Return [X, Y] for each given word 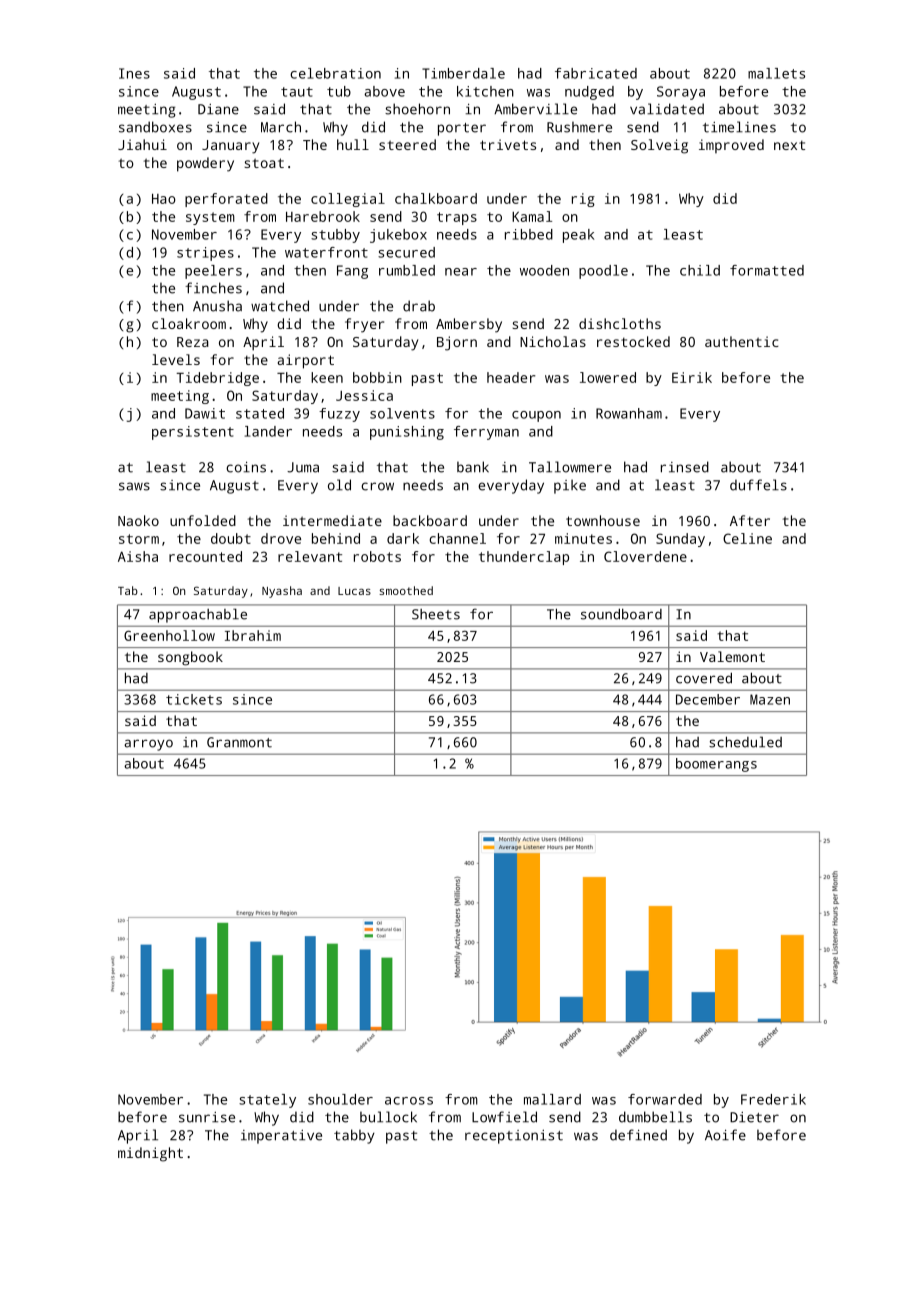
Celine [747, 538]
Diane [218, 109]
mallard [552, 1099]
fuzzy [339, 415]
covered [704, 678]
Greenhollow [169, 635]
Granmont [239, 742]
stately [267, 1101]
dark [403, 538]
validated [667, 109]
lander [268, 431]
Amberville [535, 109]
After [750, 520]
